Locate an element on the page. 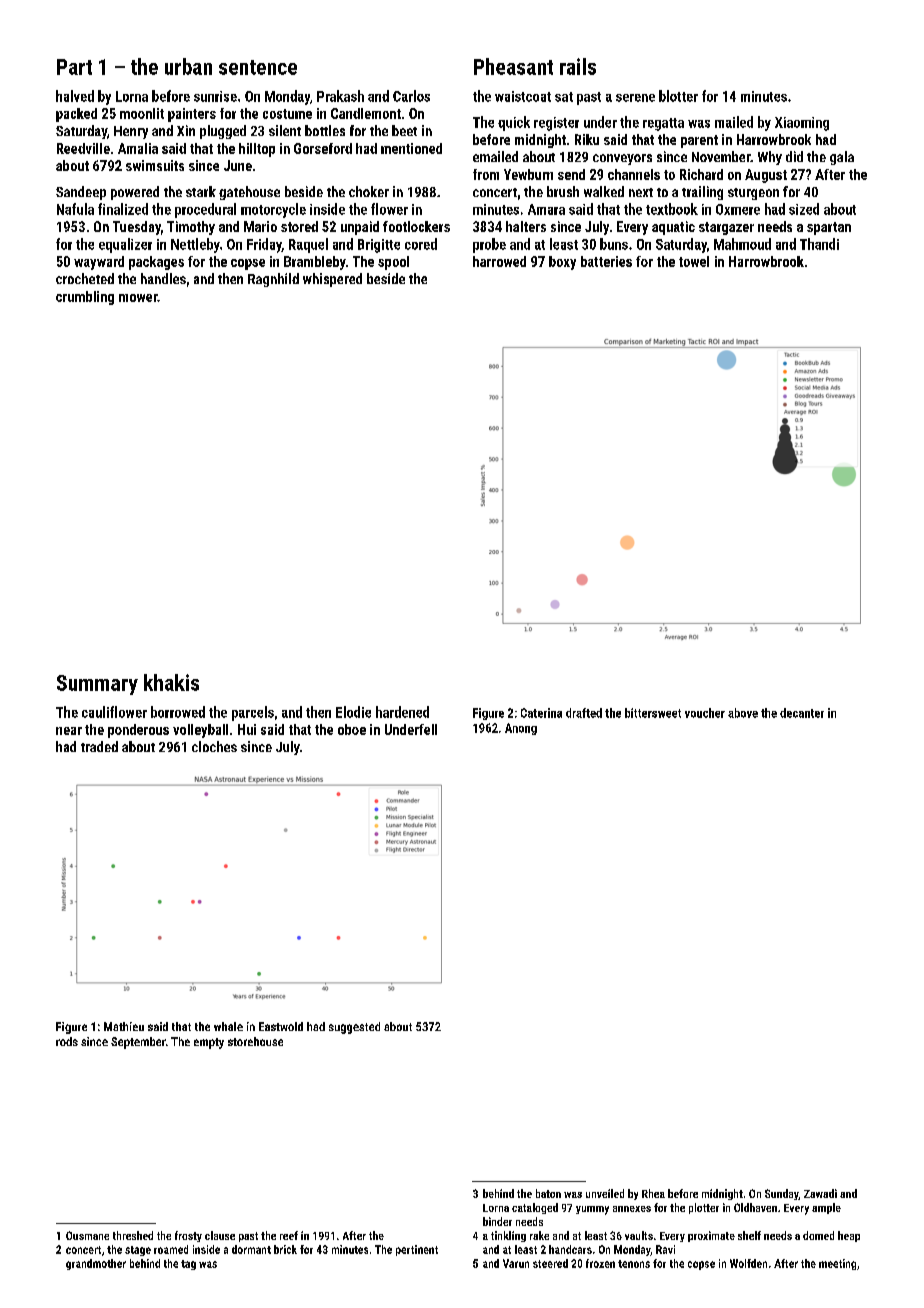  drafted is located at coordinates (584, 713).
